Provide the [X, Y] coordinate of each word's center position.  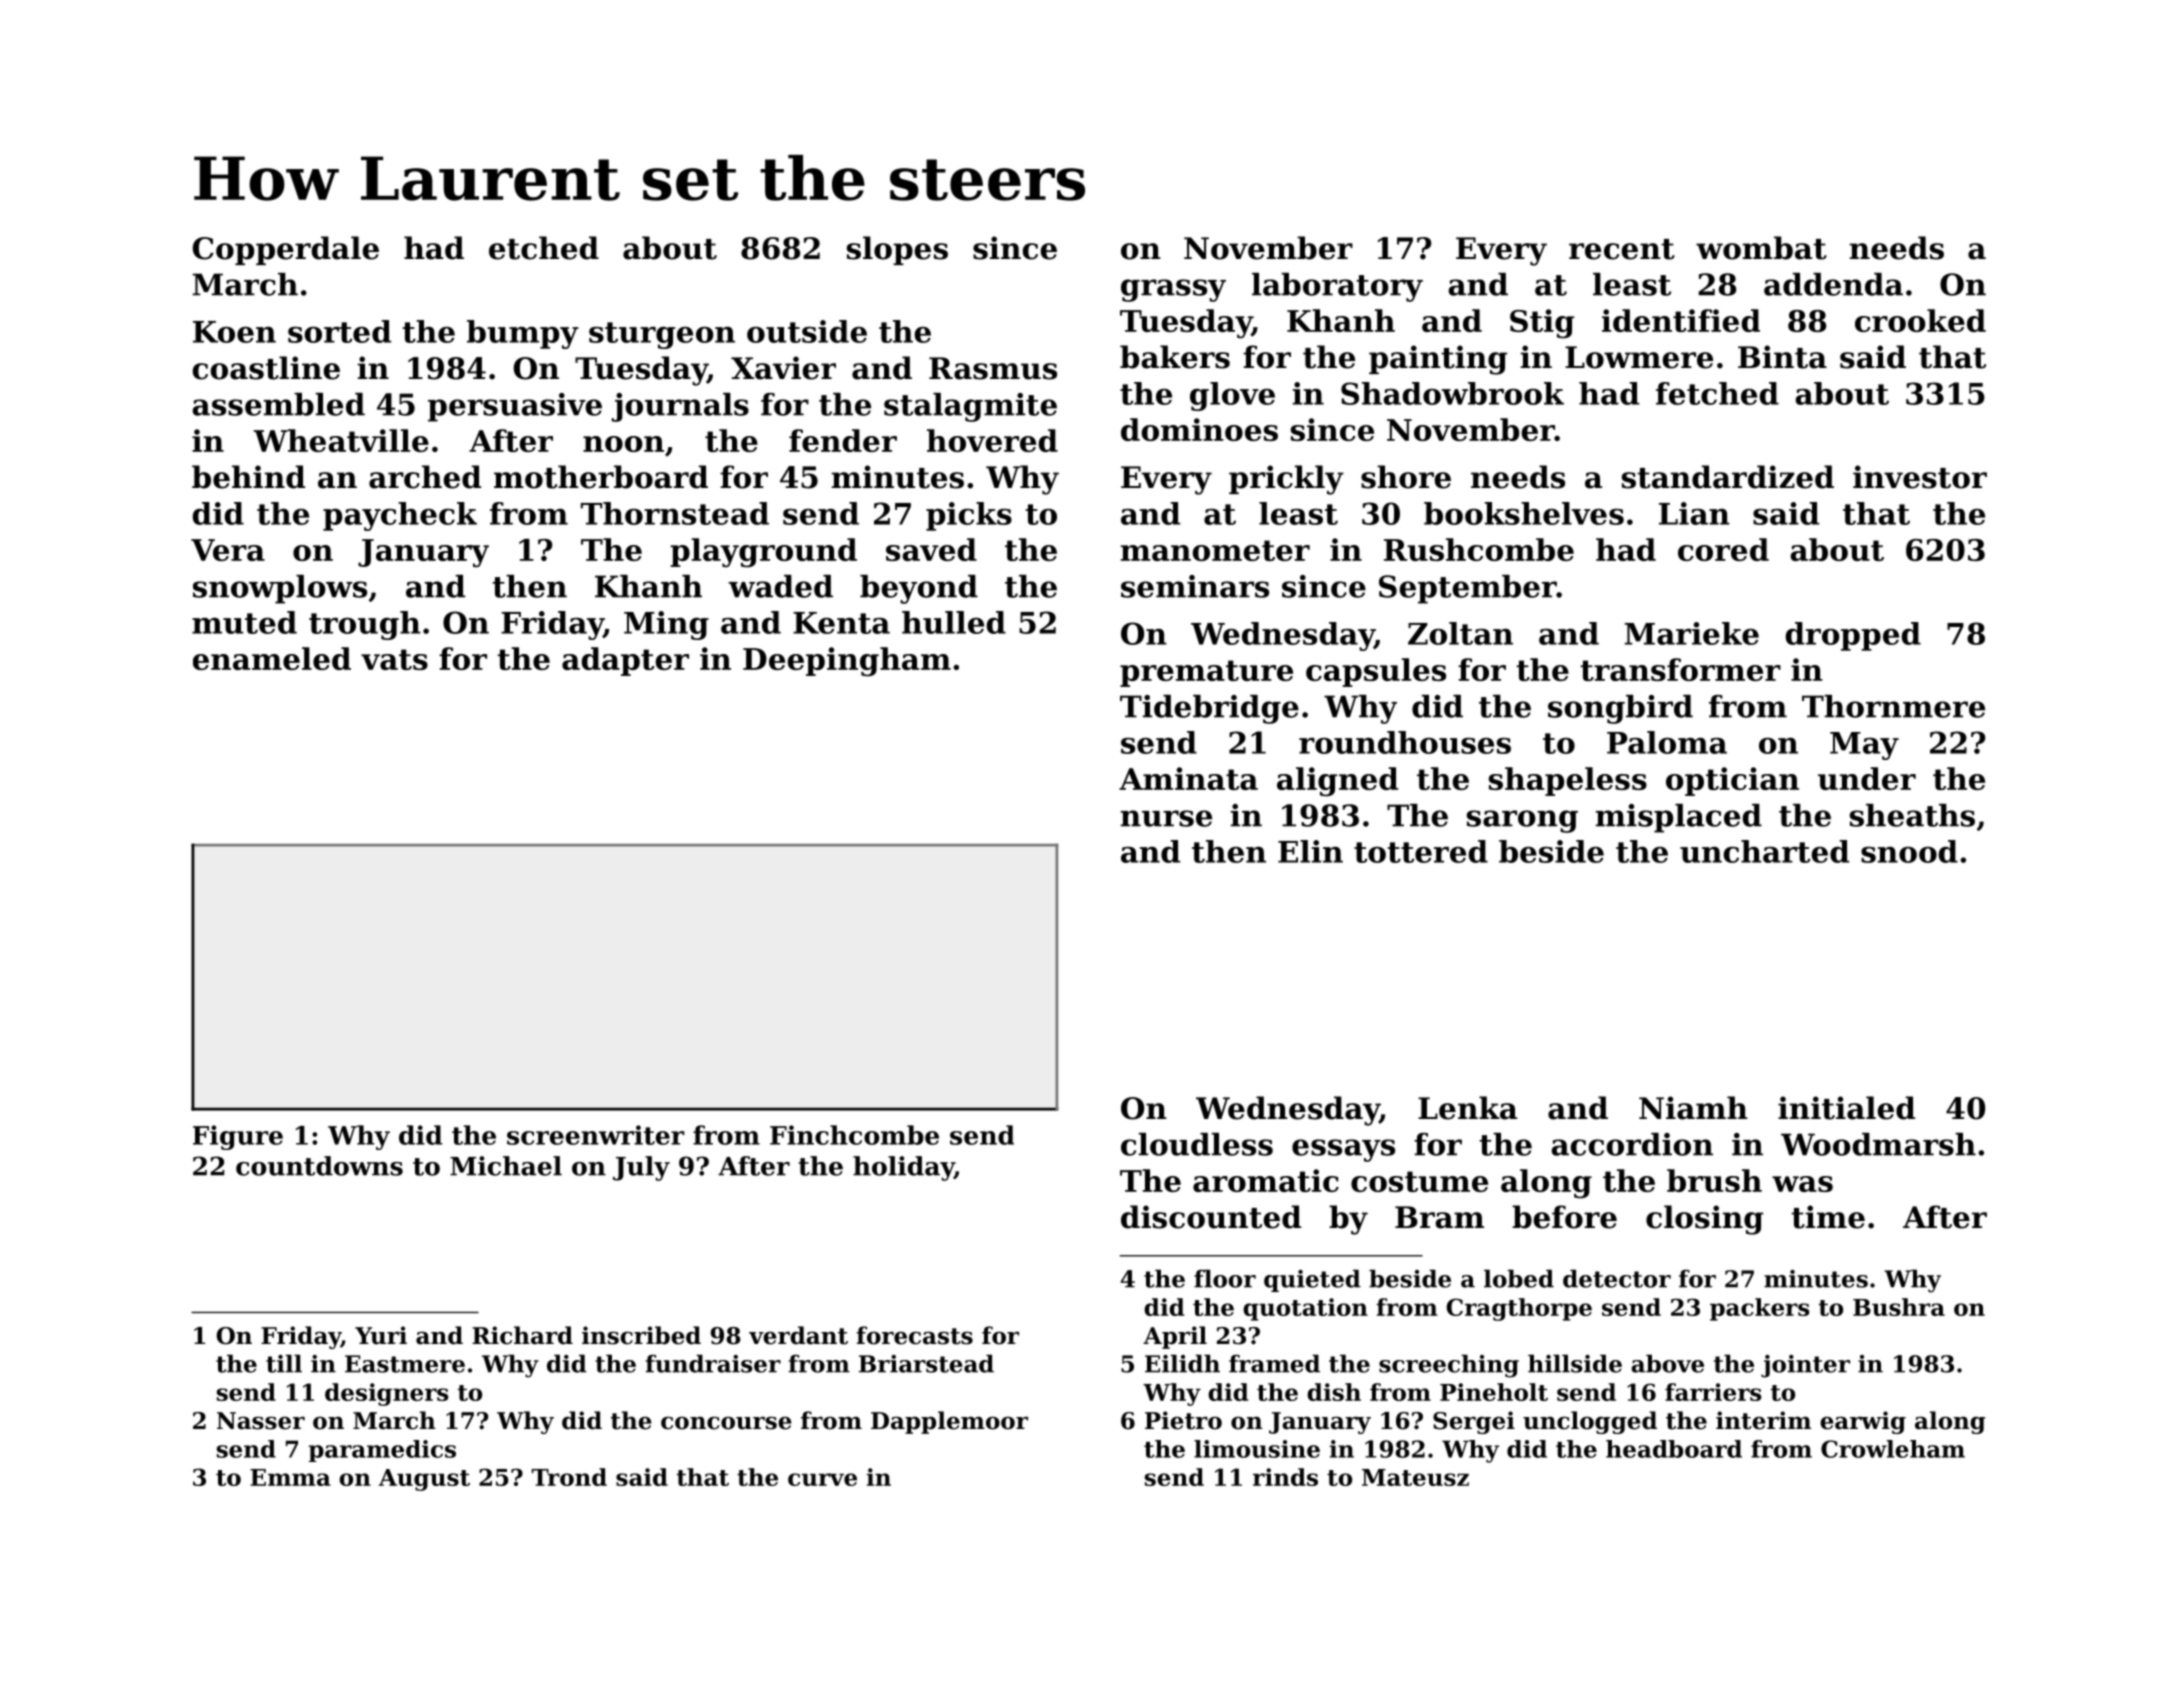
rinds [1285, 1477]
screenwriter [596, 1135]
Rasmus [993, 368]
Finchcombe [854, 1135]
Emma [290, 1477]
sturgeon [662, 335]
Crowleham [1893, 1449]
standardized [1728, 477]
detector [1617, 1278]
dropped [1853, 636]
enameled [272, 658]
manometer [1215, 550]
